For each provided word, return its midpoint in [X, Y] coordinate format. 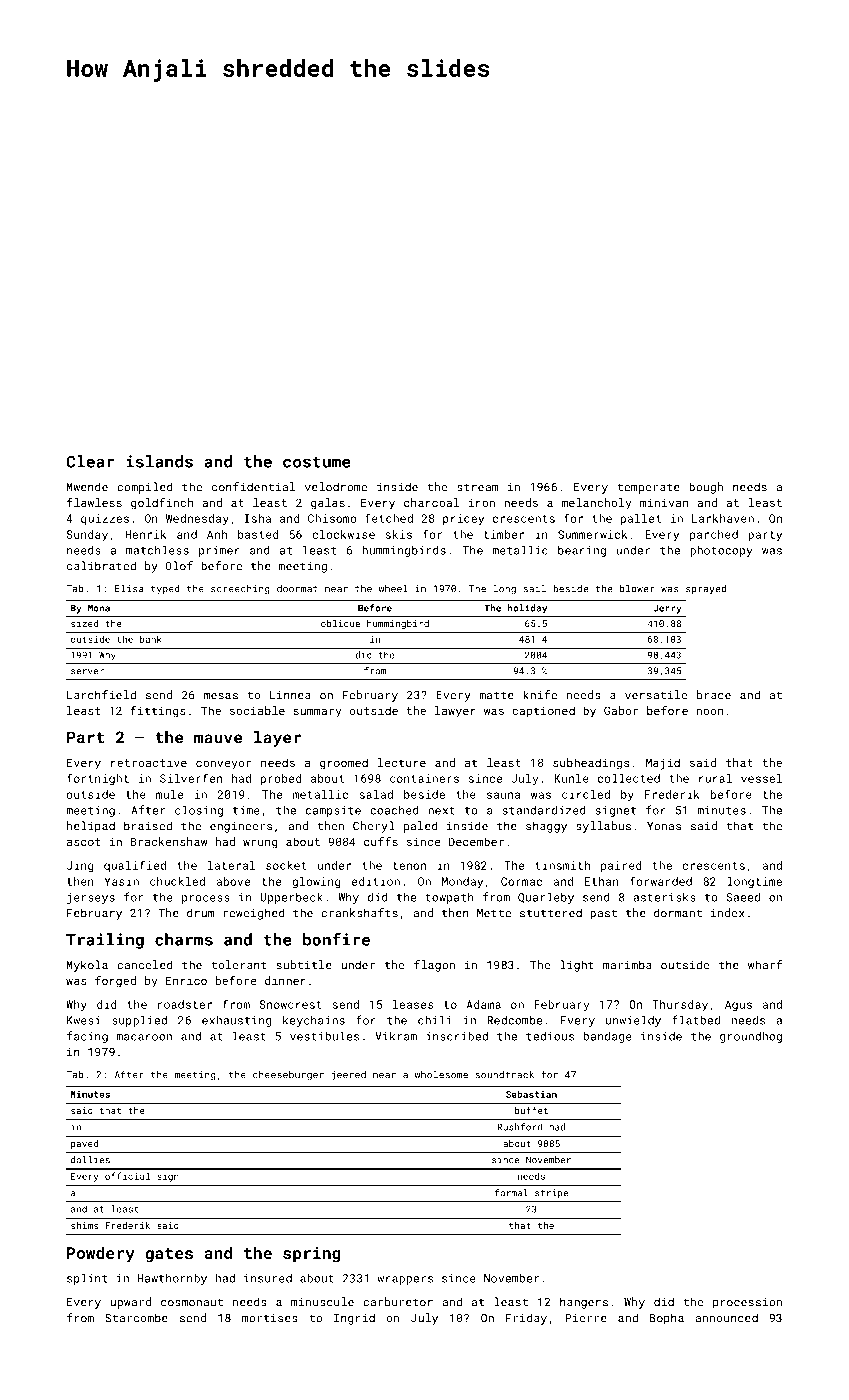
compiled [145, 488]
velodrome [336, 487]
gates [169, 1255]
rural [715, 778]
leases [413, 1004]
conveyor [223, 765]
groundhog [751, 1037]
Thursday [680, 1005]
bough [706, 488]
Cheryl [374, 827]
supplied [139, 1021]
